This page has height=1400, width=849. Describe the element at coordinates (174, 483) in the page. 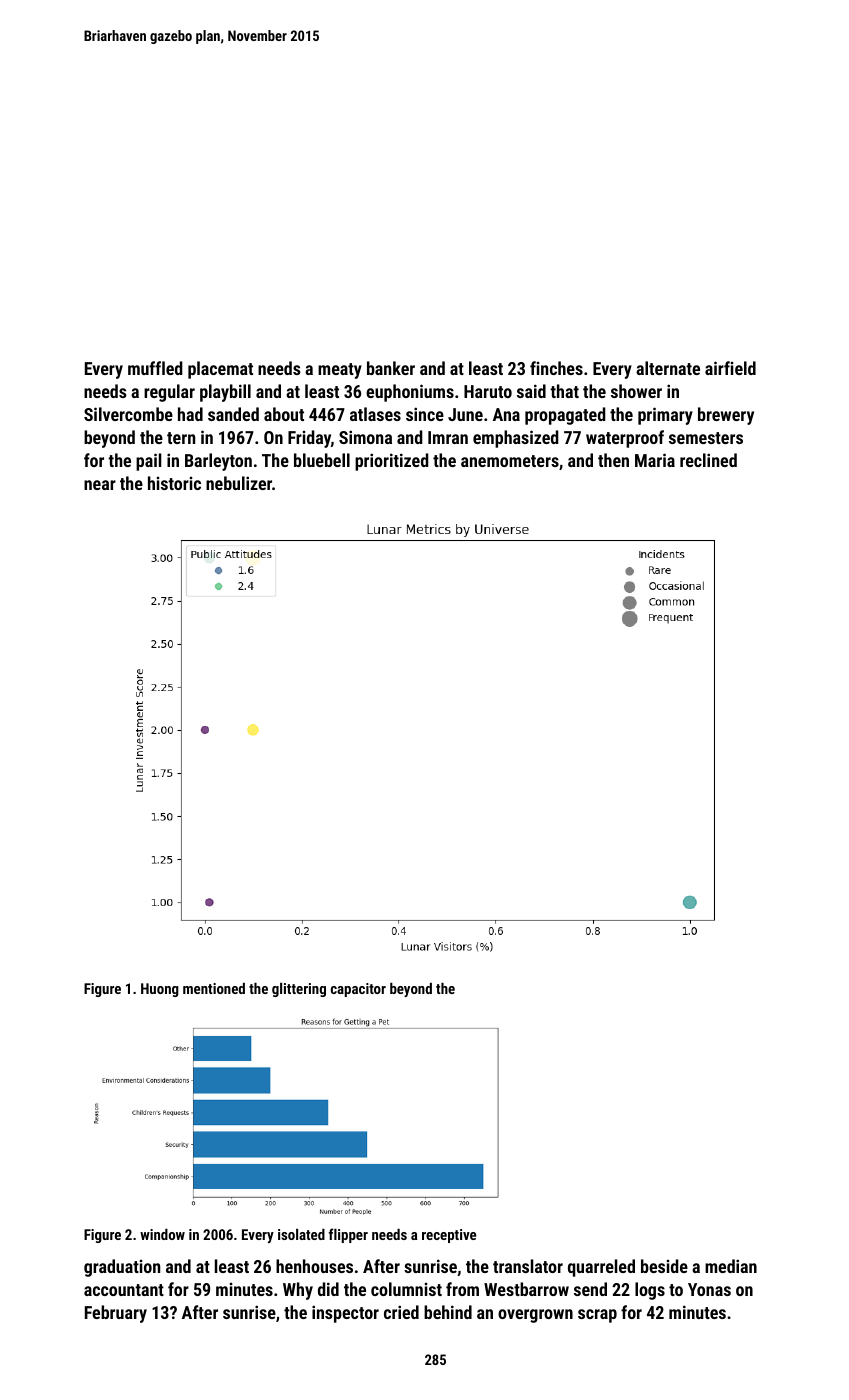

I see `historic` at that location.
